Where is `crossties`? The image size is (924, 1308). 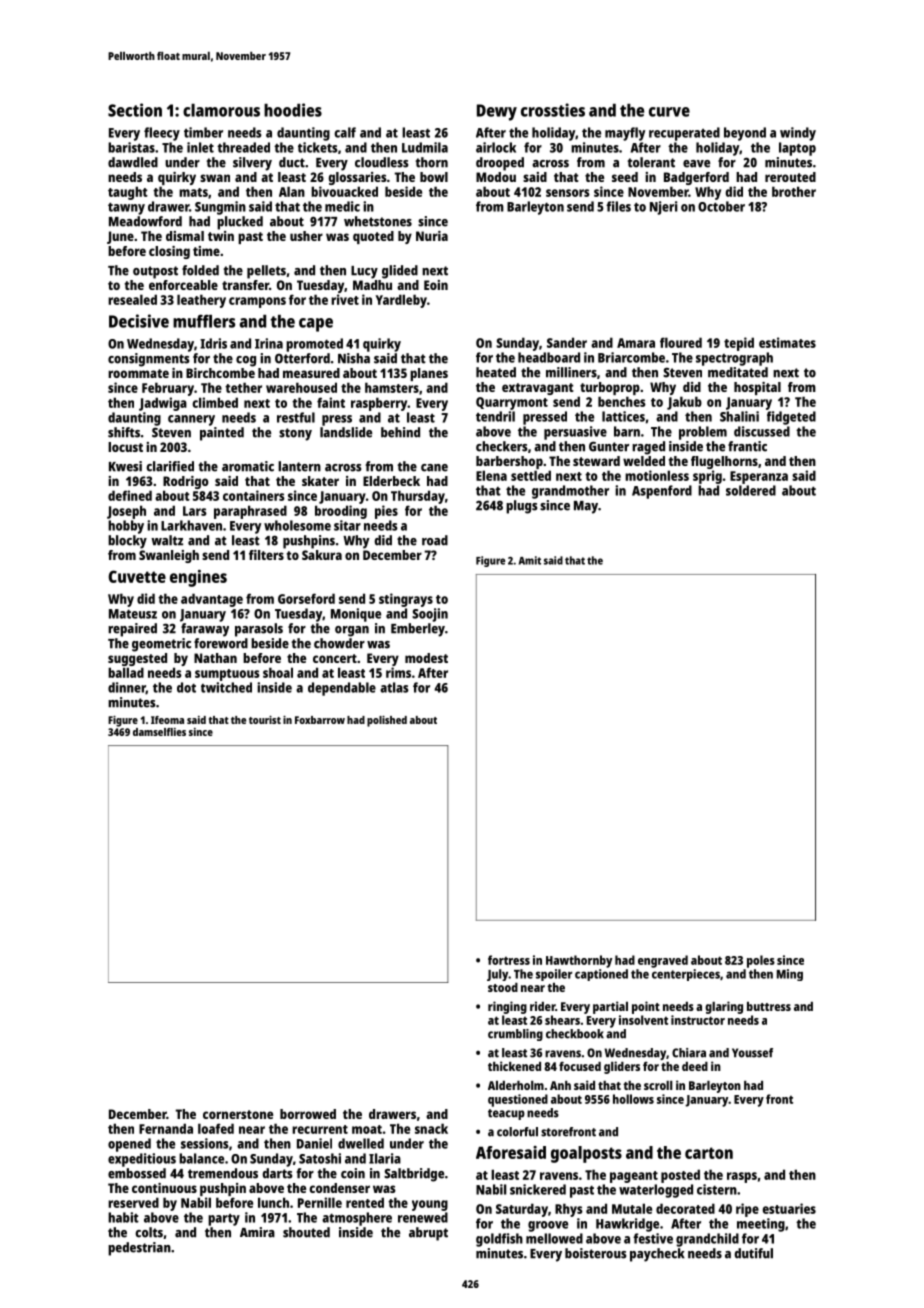
crossties is located at coordinates (553, 110).
